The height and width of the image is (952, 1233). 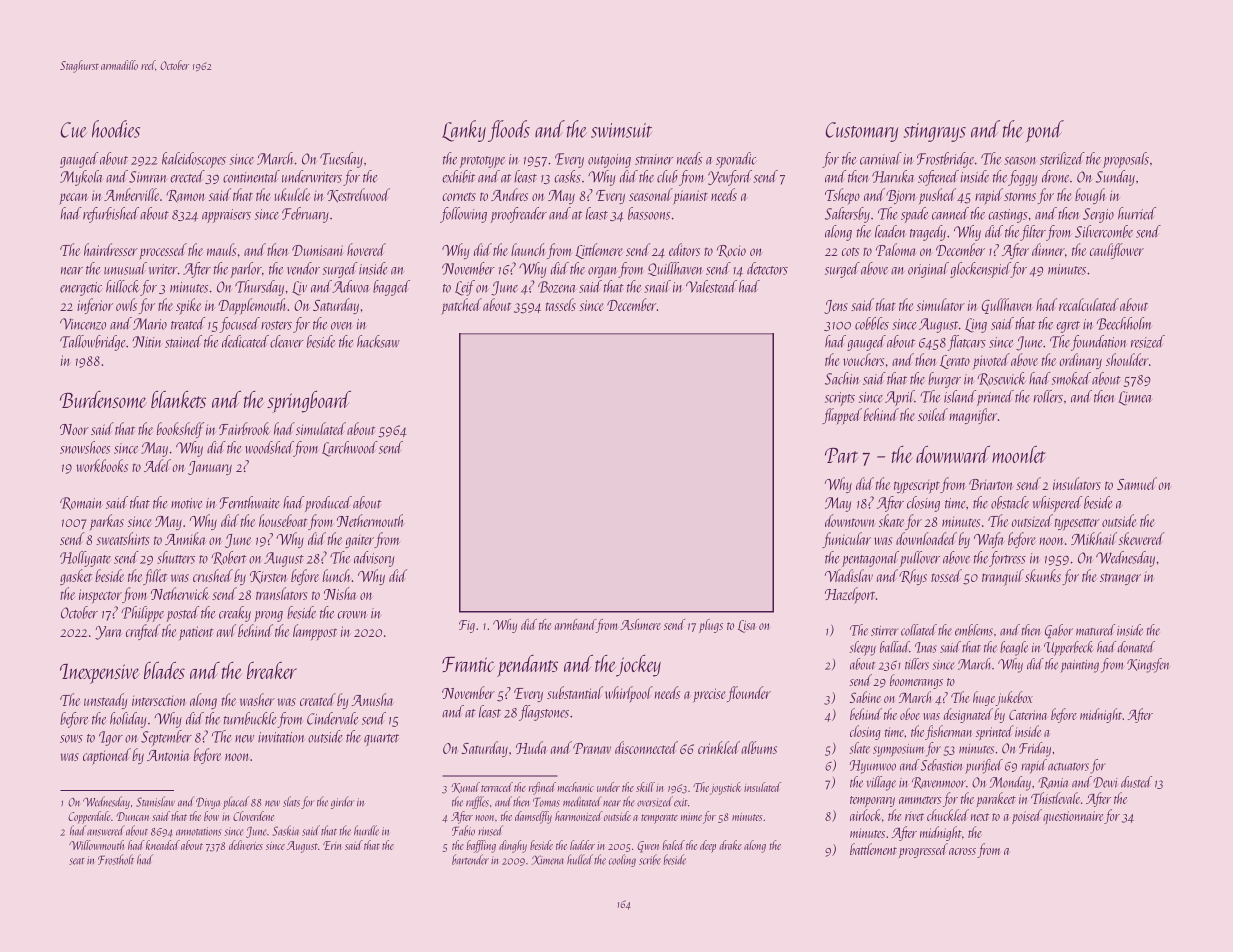 I want to click on dedicated, so click(x=245, y=341).
